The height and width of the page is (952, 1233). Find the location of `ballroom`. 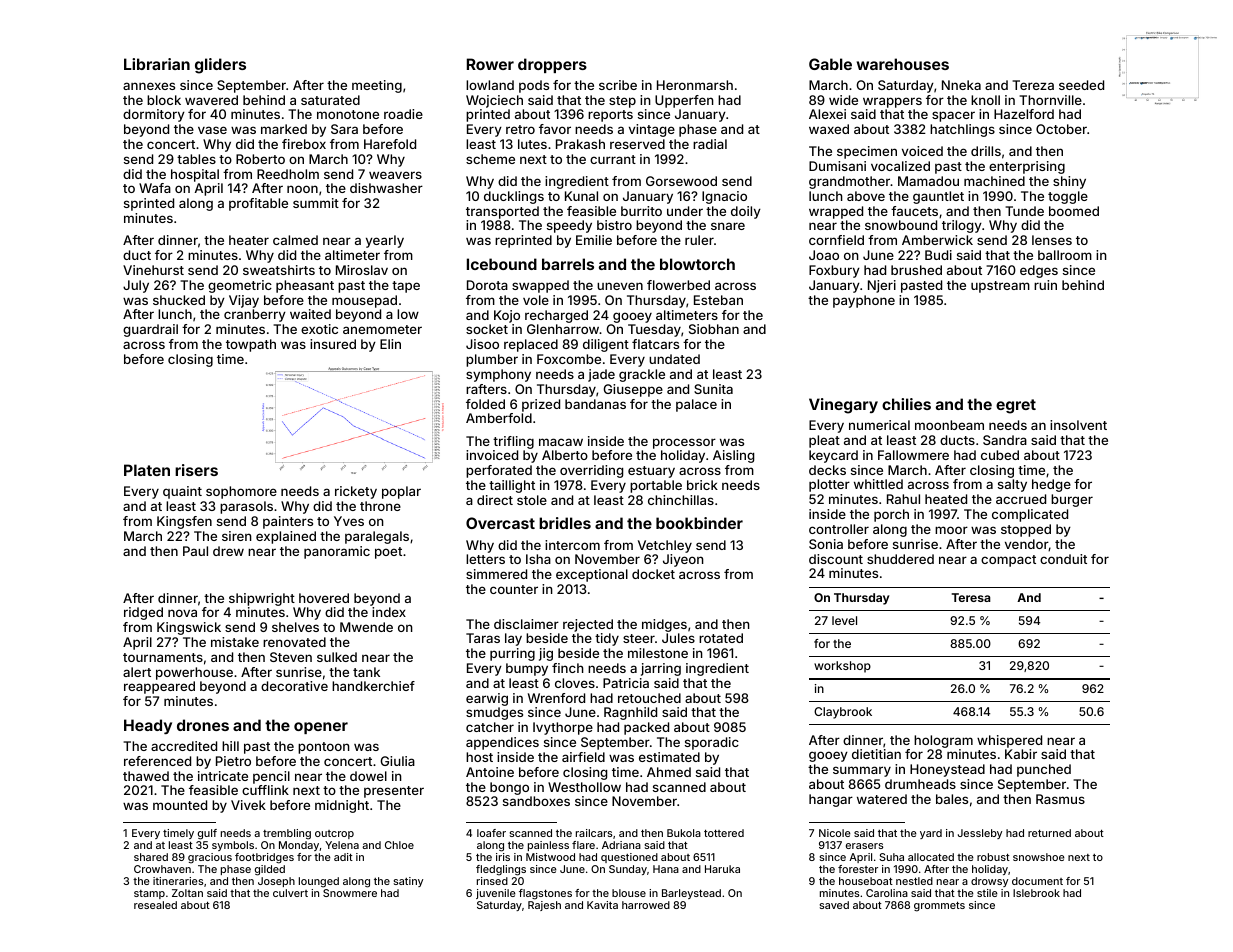

ballroom is located at coordinates (1065, 255).
